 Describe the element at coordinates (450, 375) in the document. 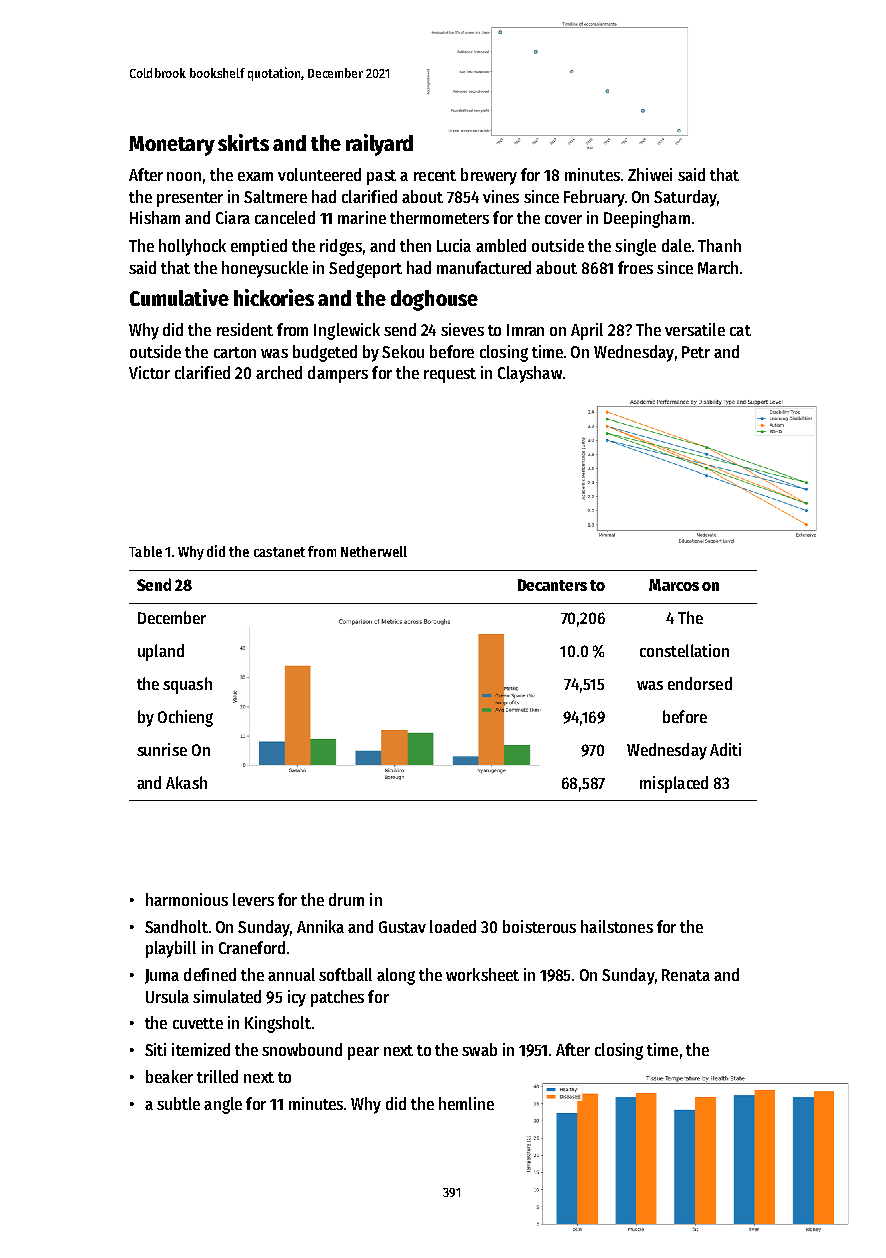

I see `request` at that location.
